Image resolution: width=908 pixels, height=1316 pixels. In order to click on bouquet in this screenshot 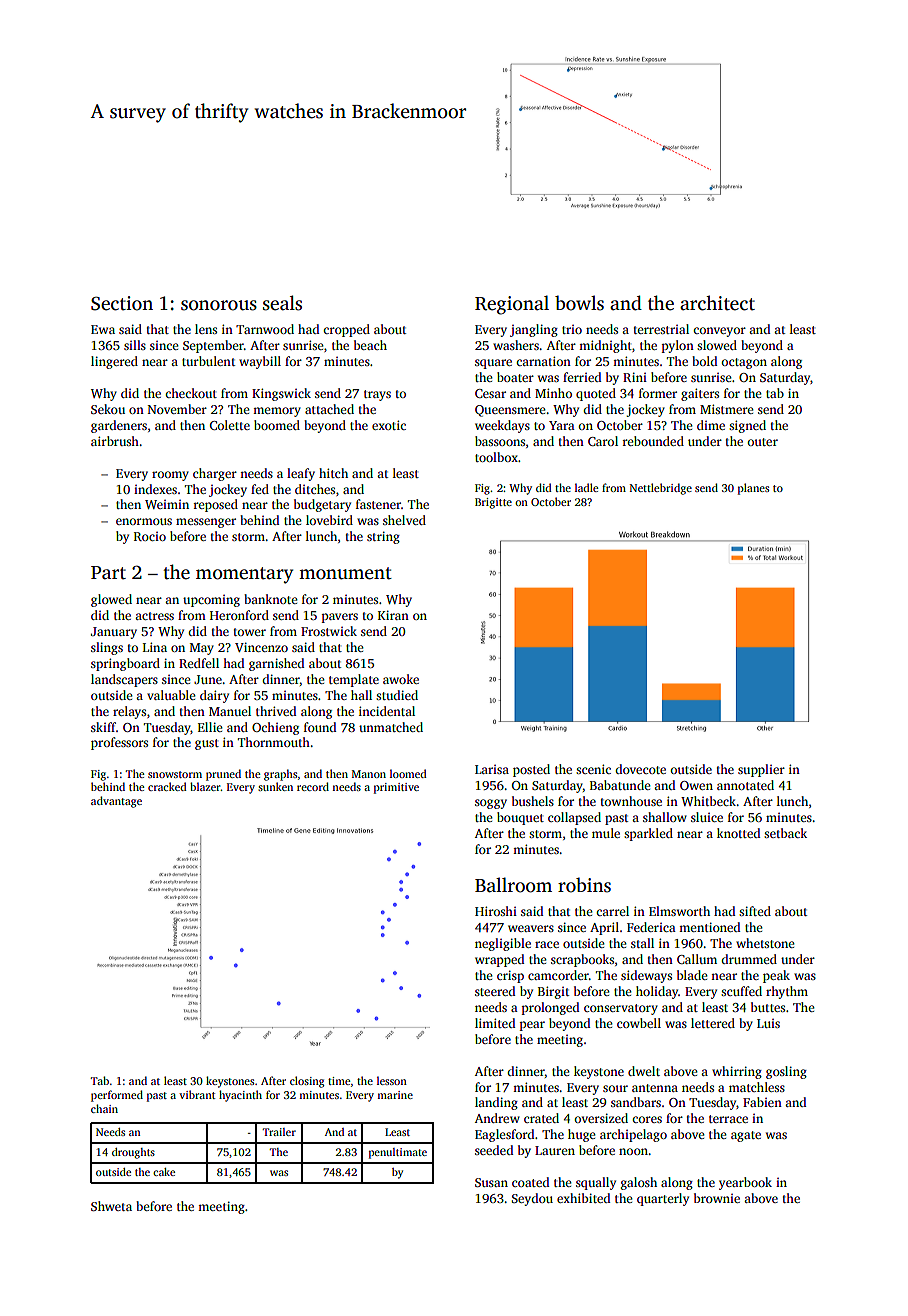, I will do `click(520, 818)`.
